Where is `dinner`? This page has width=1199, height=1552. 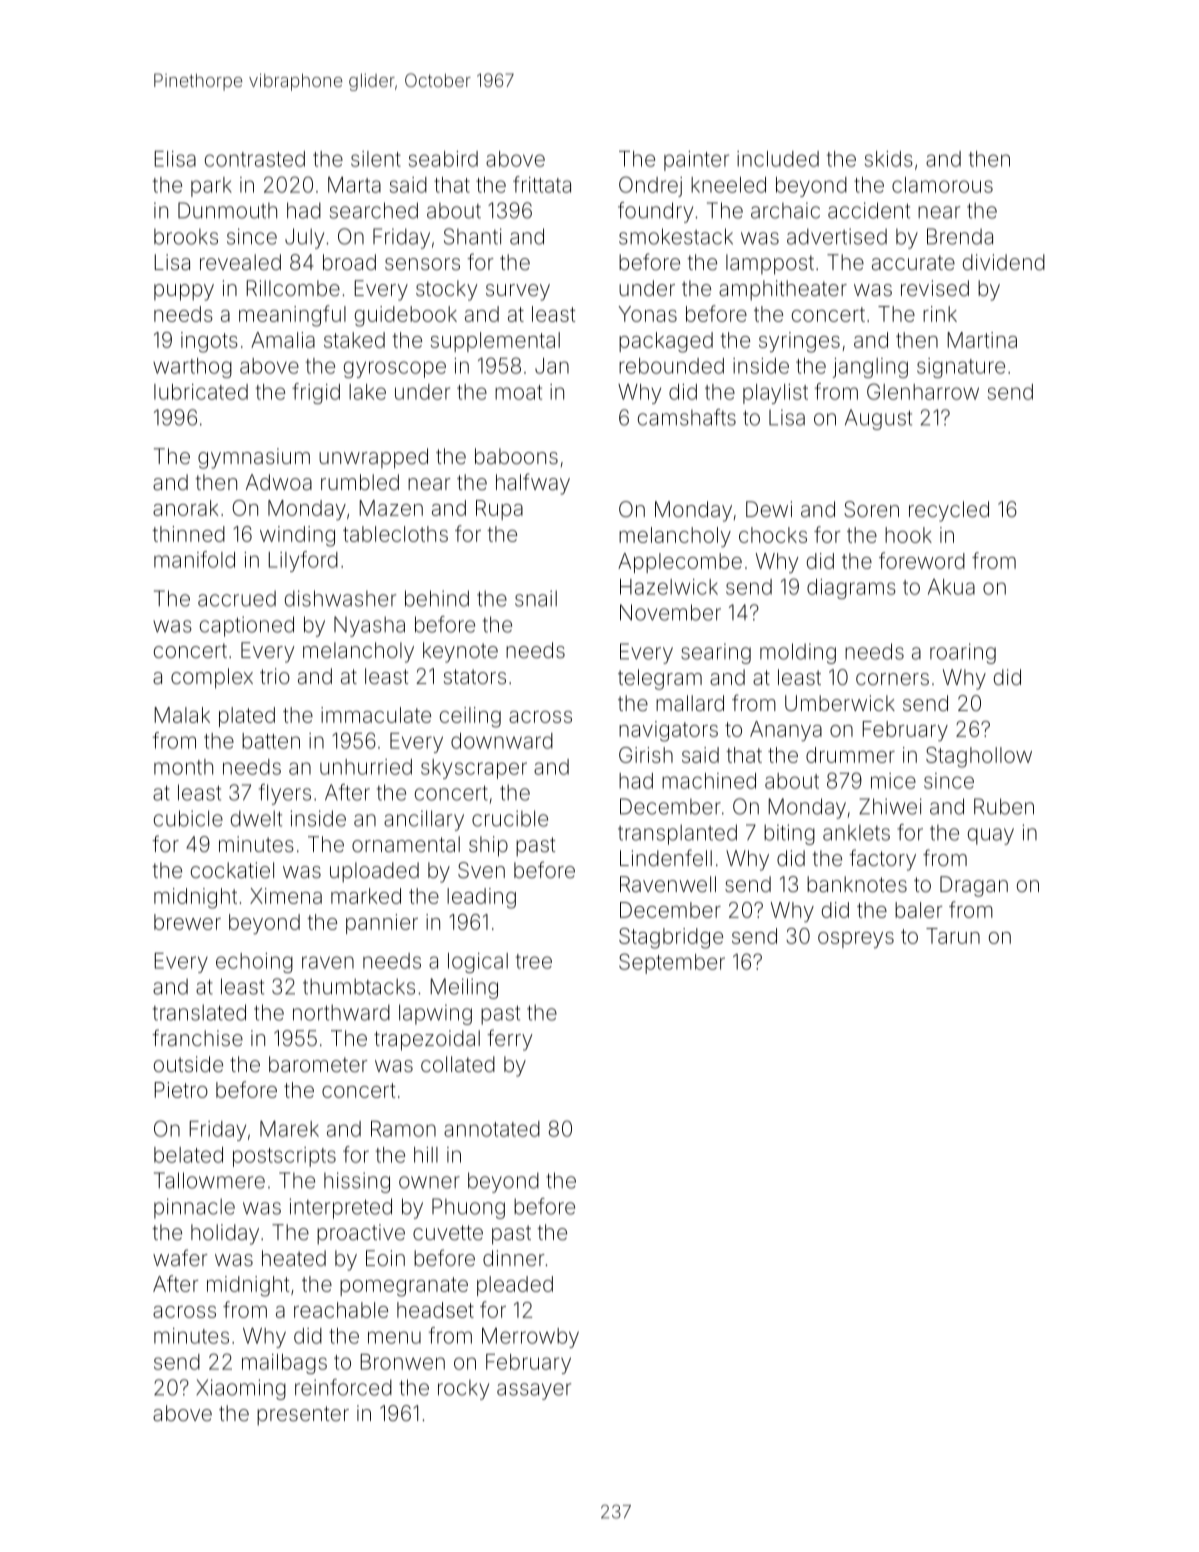
dinner is located at coordinates (514, 1258).
